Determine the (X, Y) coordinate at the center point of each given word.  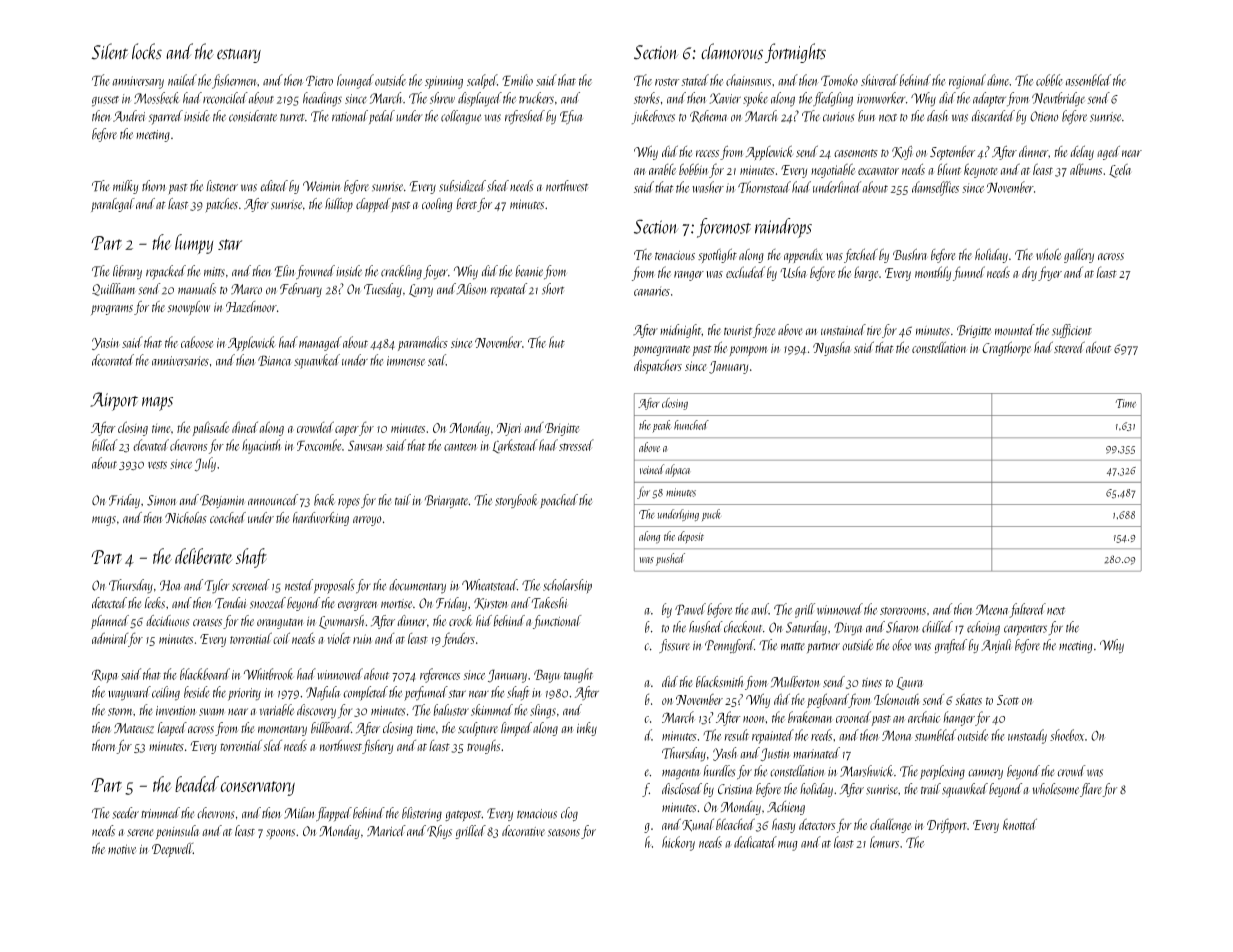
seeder (126, 813)
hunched (691, 425)
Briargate (447, 502)
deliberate (204, 556)
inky (587, 729)
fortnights (795, 53)
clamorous (732, 51)
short (553, 289)
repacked (166, 272)
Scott (1008, 700)
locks (147, 51)
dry (1029, 273)
